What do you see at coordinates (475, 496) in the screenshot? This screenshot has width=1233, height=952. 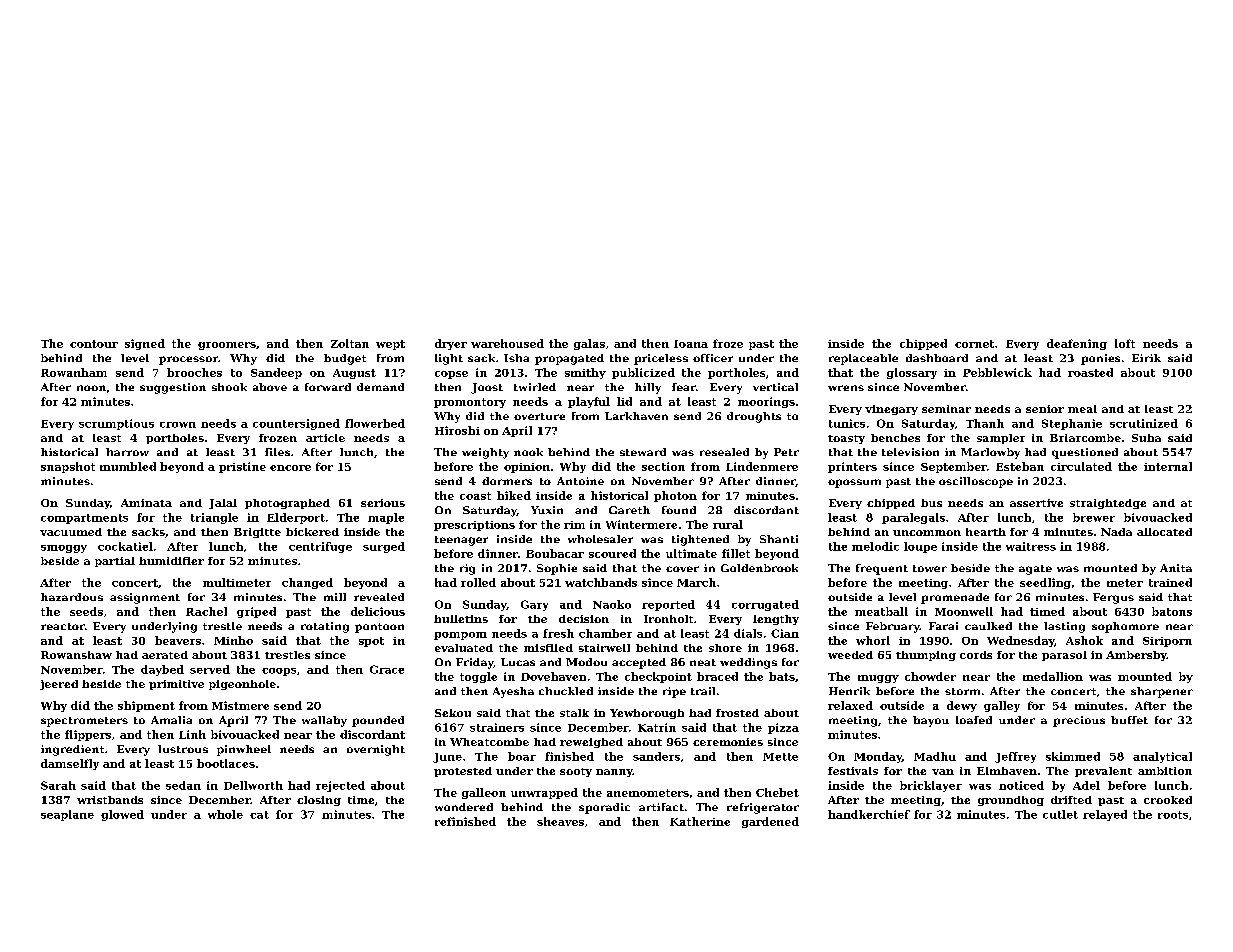 I see `coast` at bounding box center [475, 496].
